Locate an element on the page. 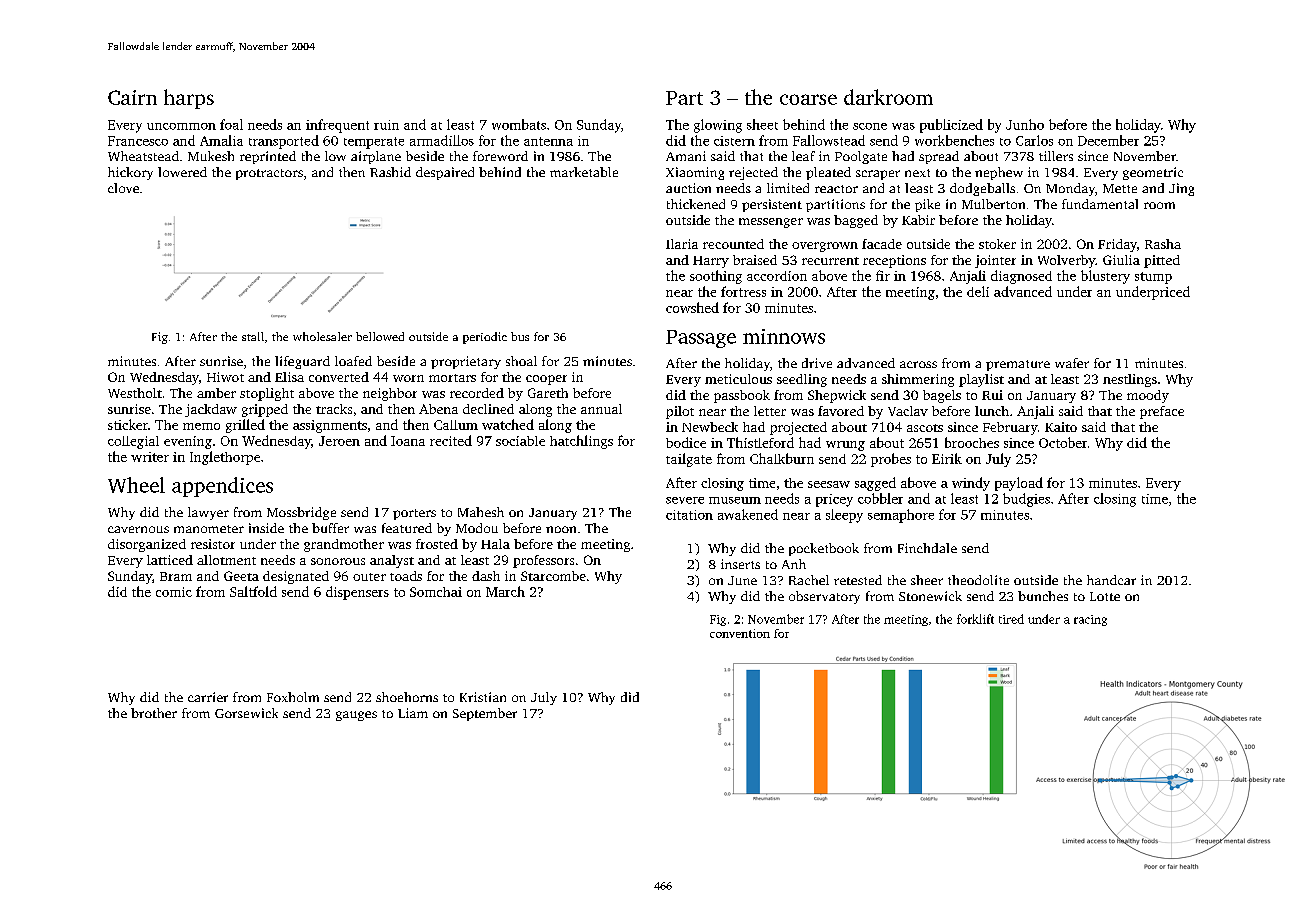 This image has height=924, width=1308. sociable is located at coordinates (520, 441).
